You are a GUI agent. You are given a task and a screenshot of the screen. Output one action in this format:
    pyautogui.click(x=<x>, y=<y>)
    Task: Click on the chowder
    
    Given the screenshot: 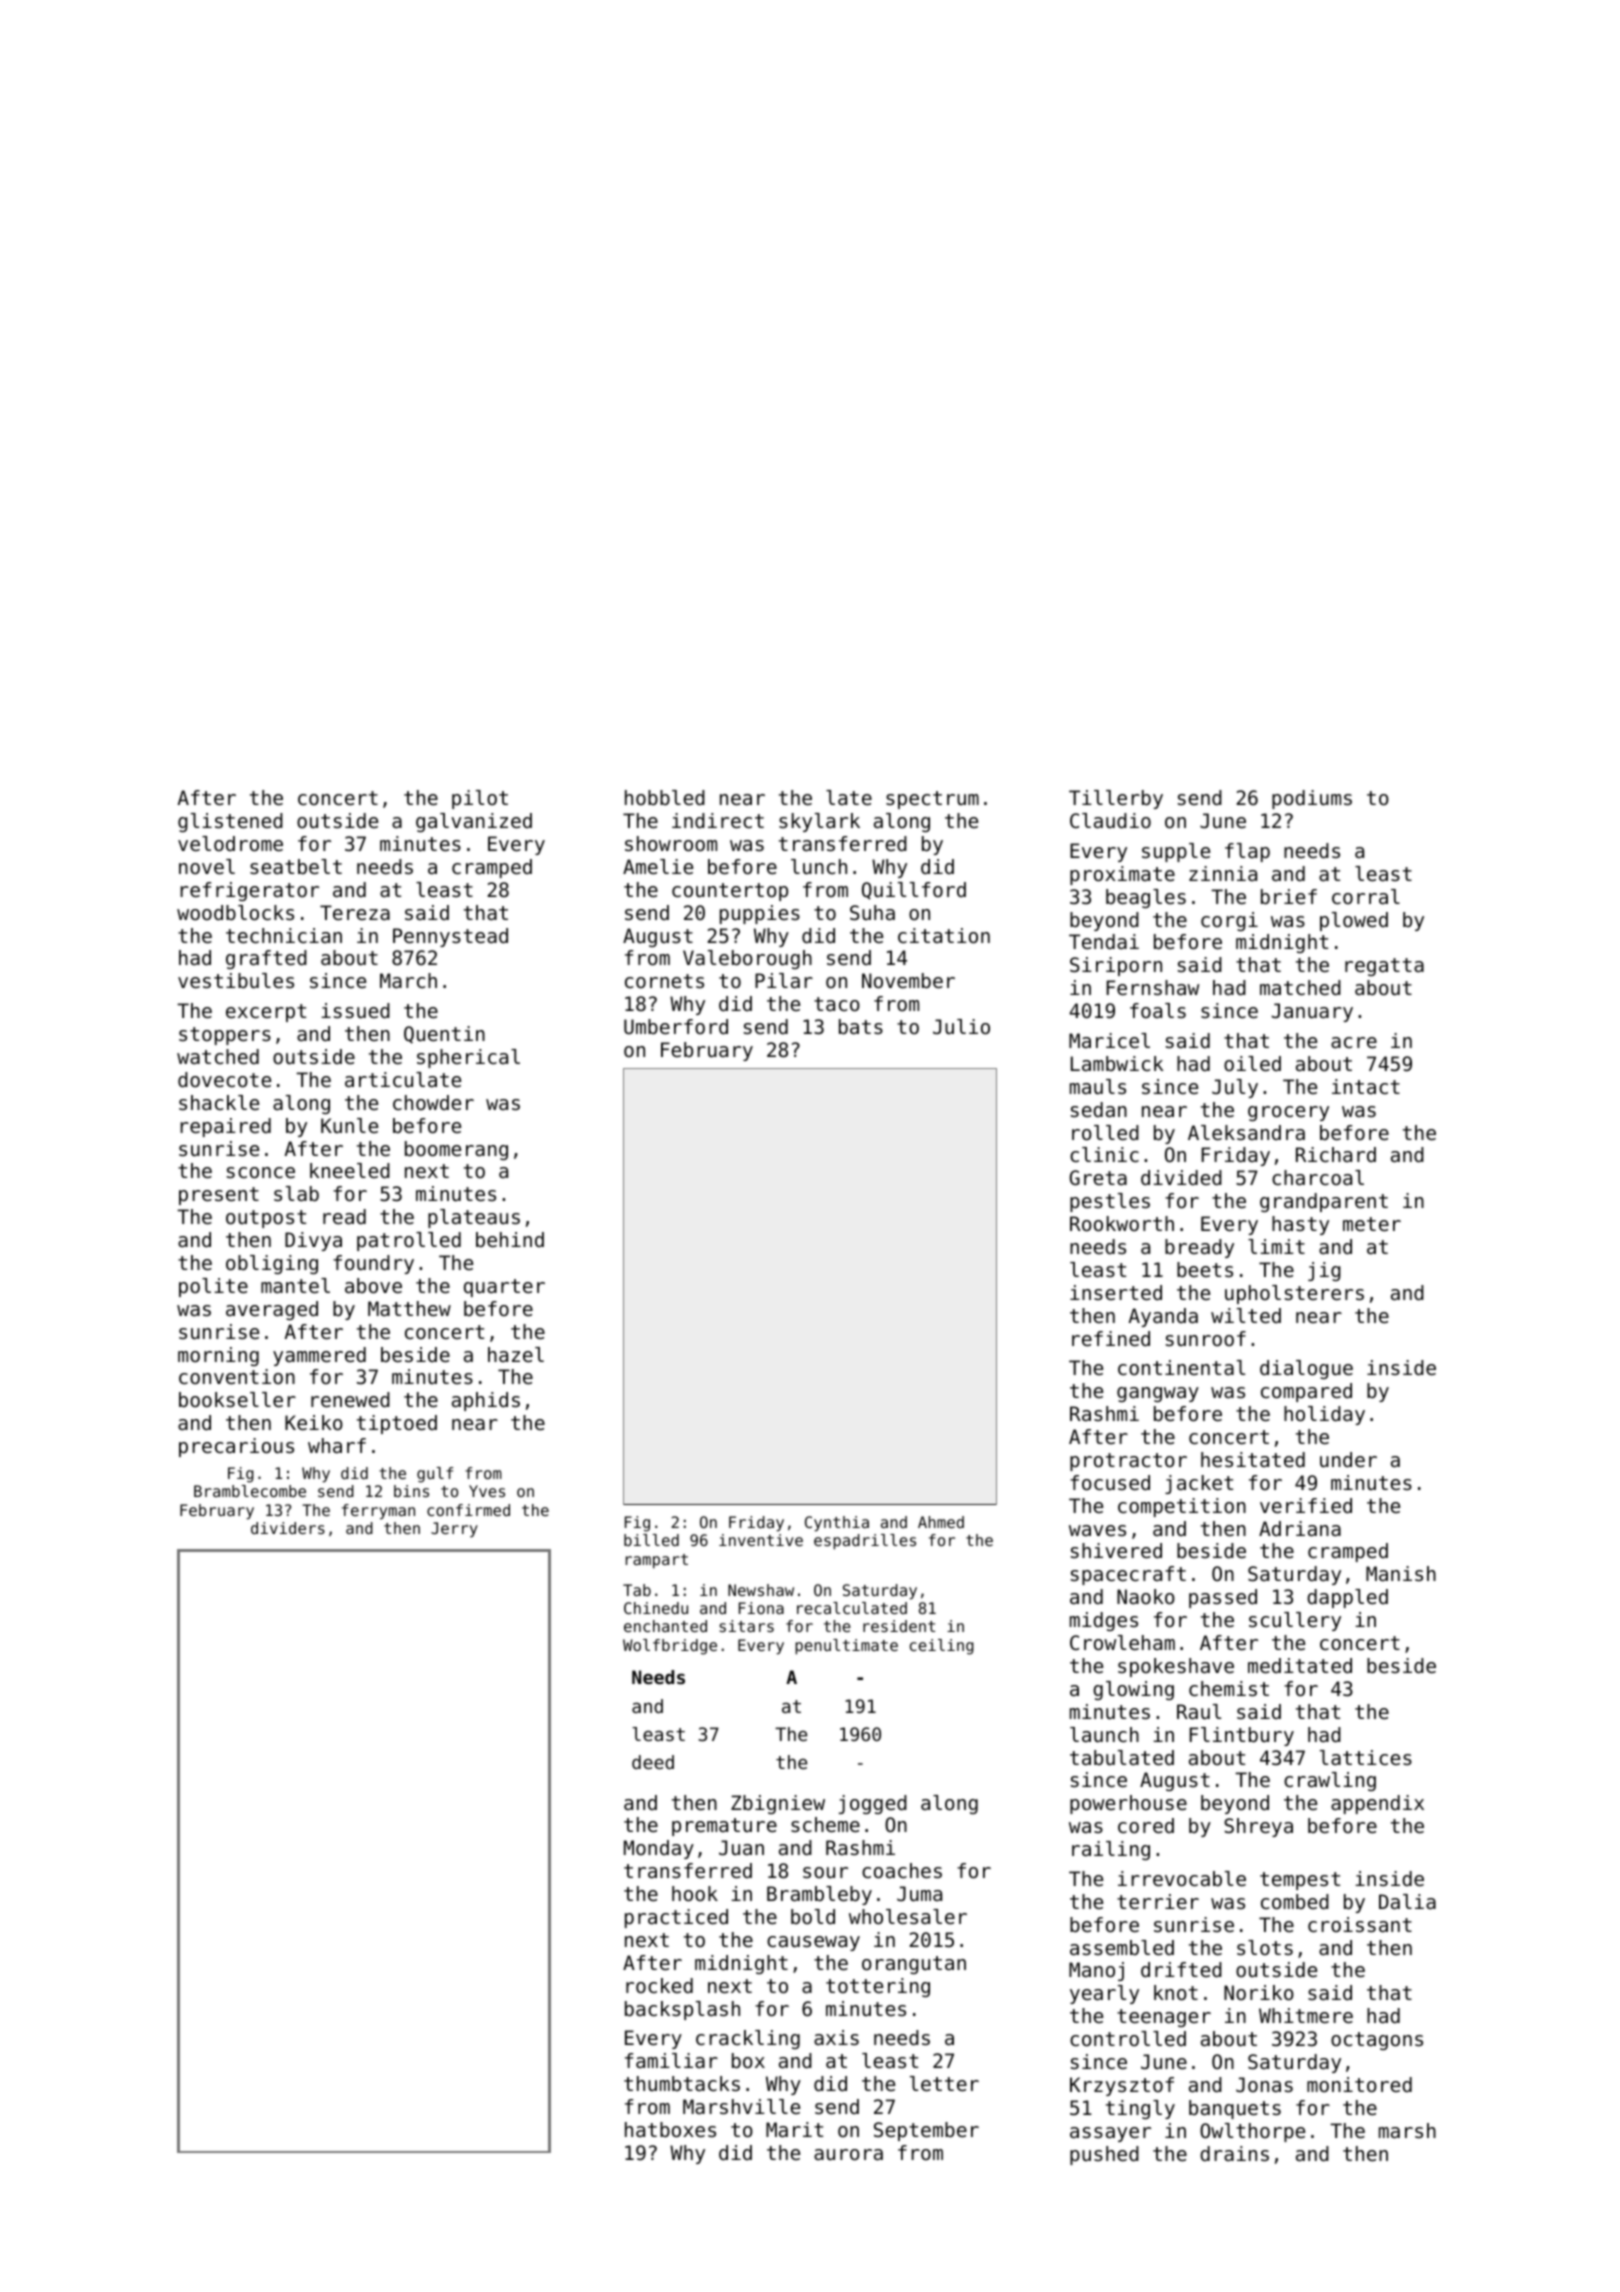 What is the action you would take?
    pyautogui.click(x=433, y=1103)
